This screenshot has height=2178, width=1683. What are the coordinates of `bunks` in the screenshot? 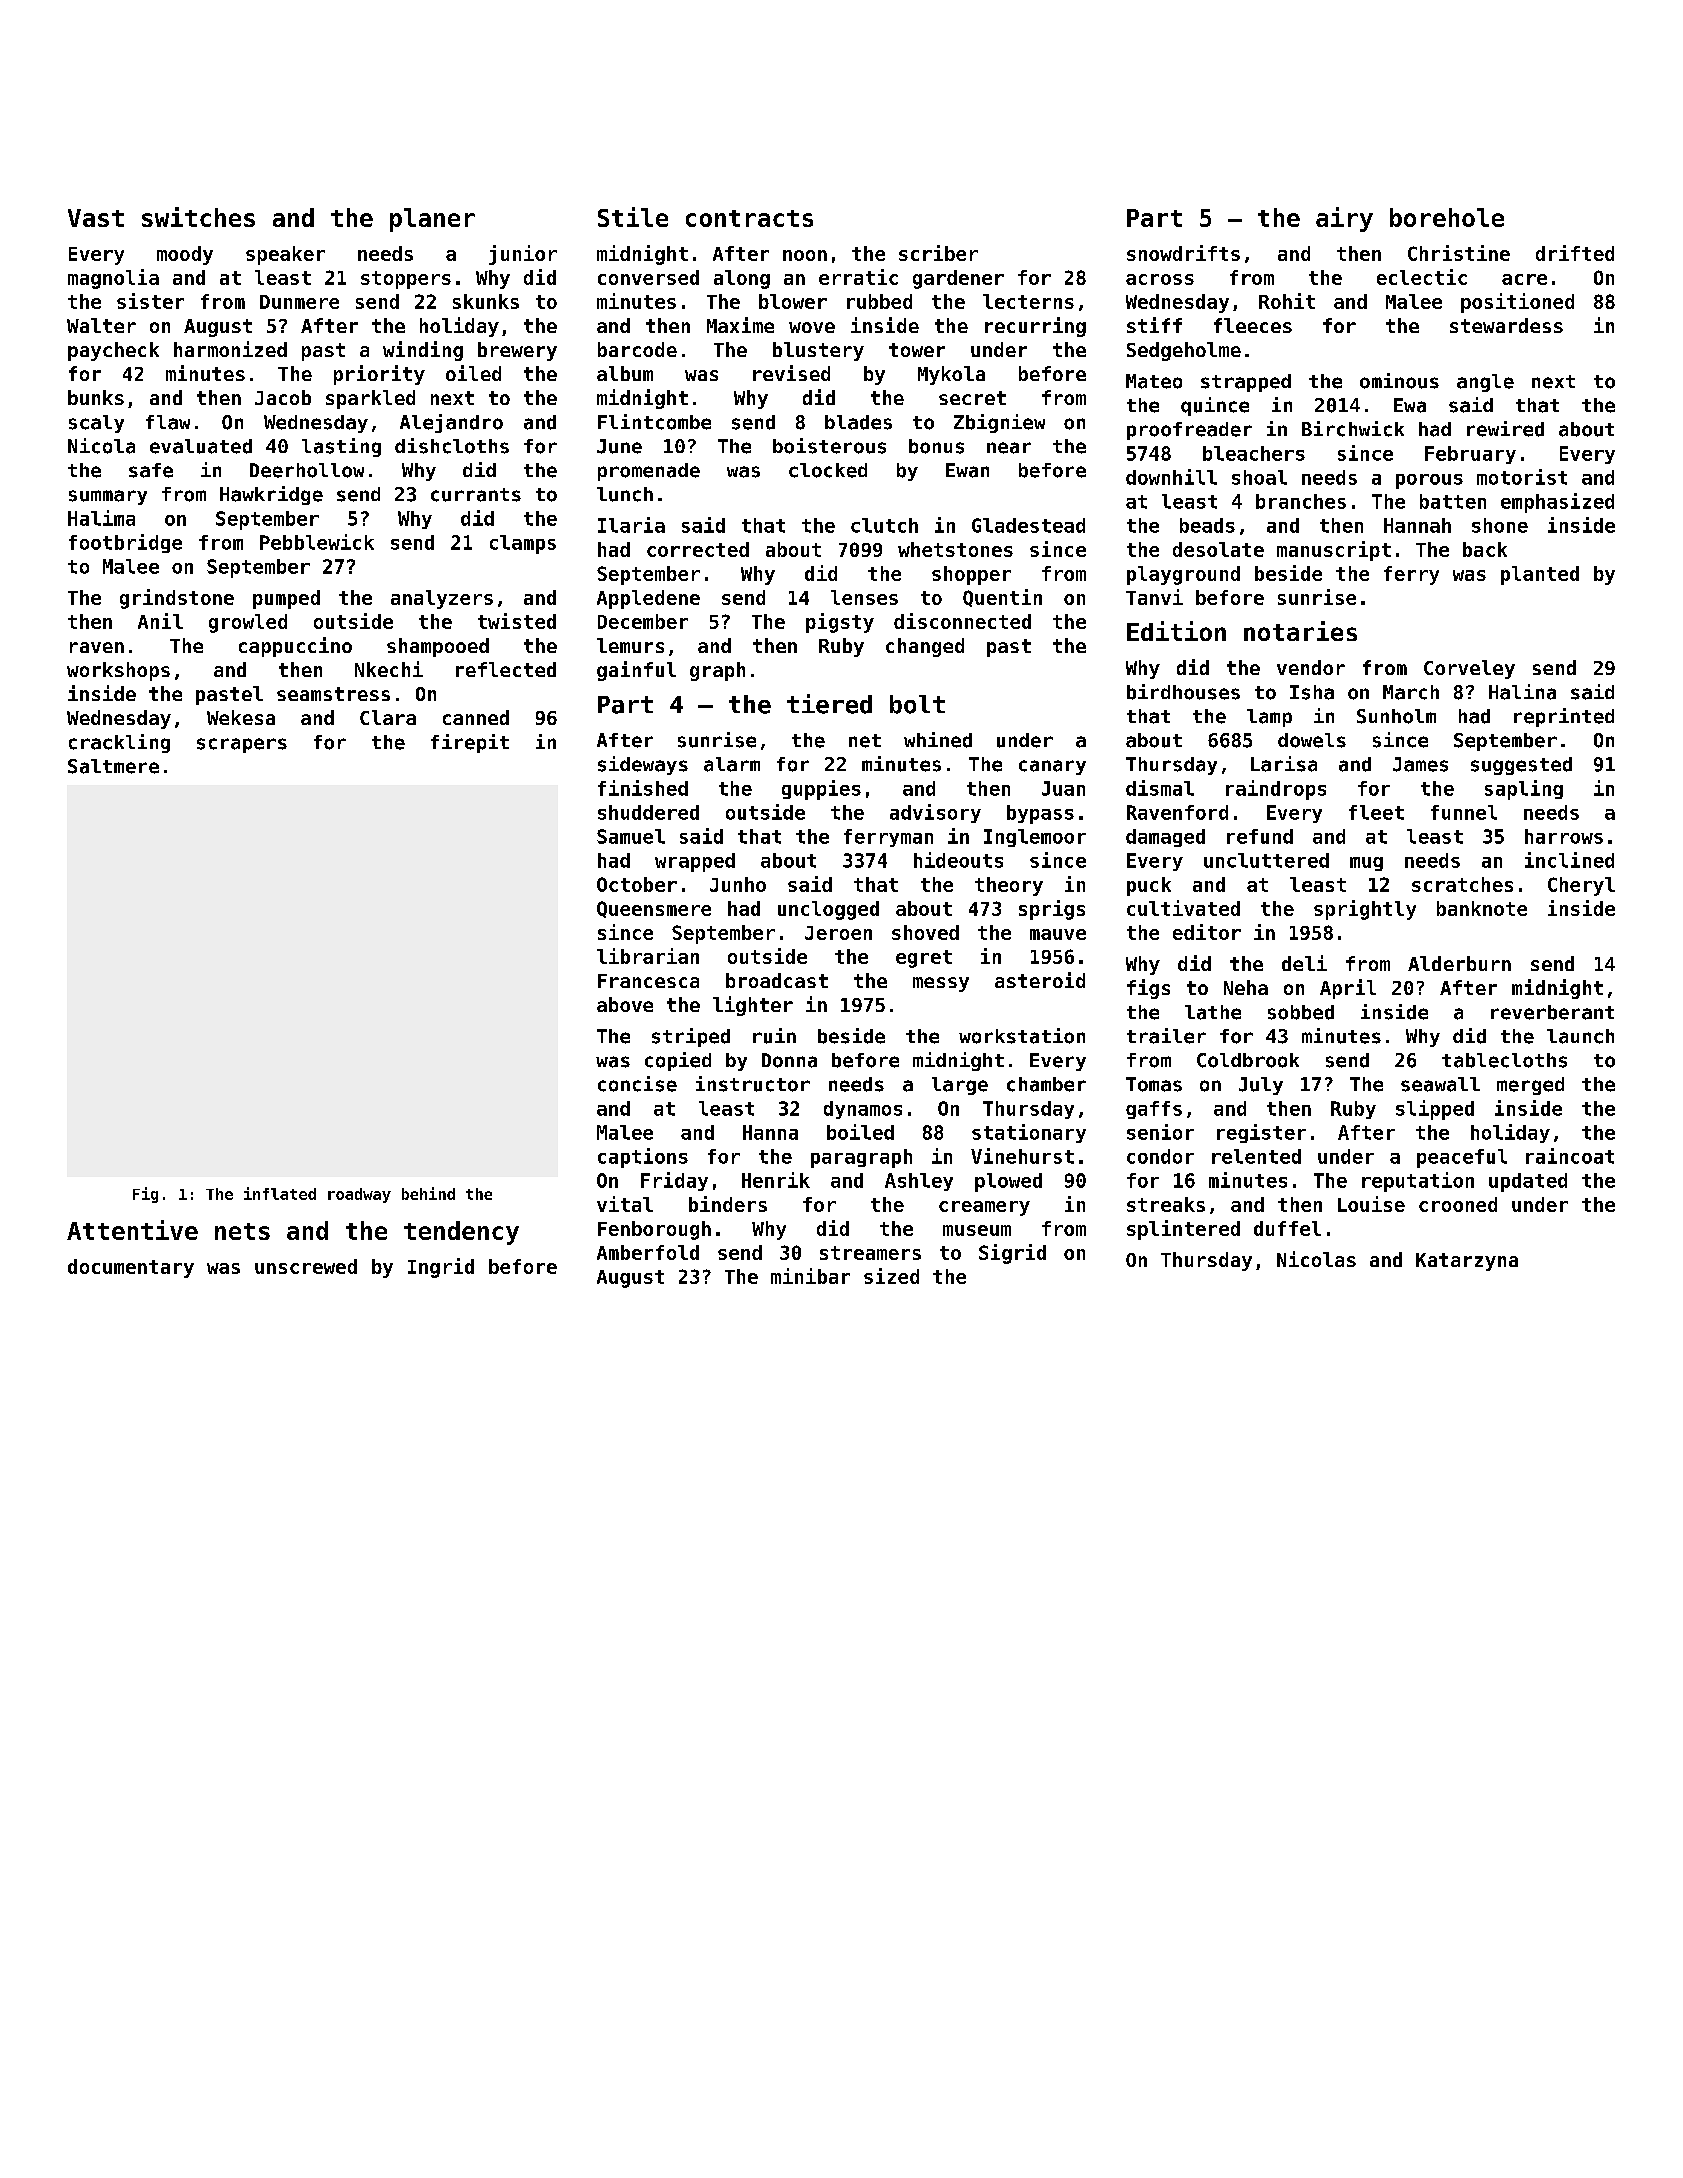 It's located at (96, 397).
